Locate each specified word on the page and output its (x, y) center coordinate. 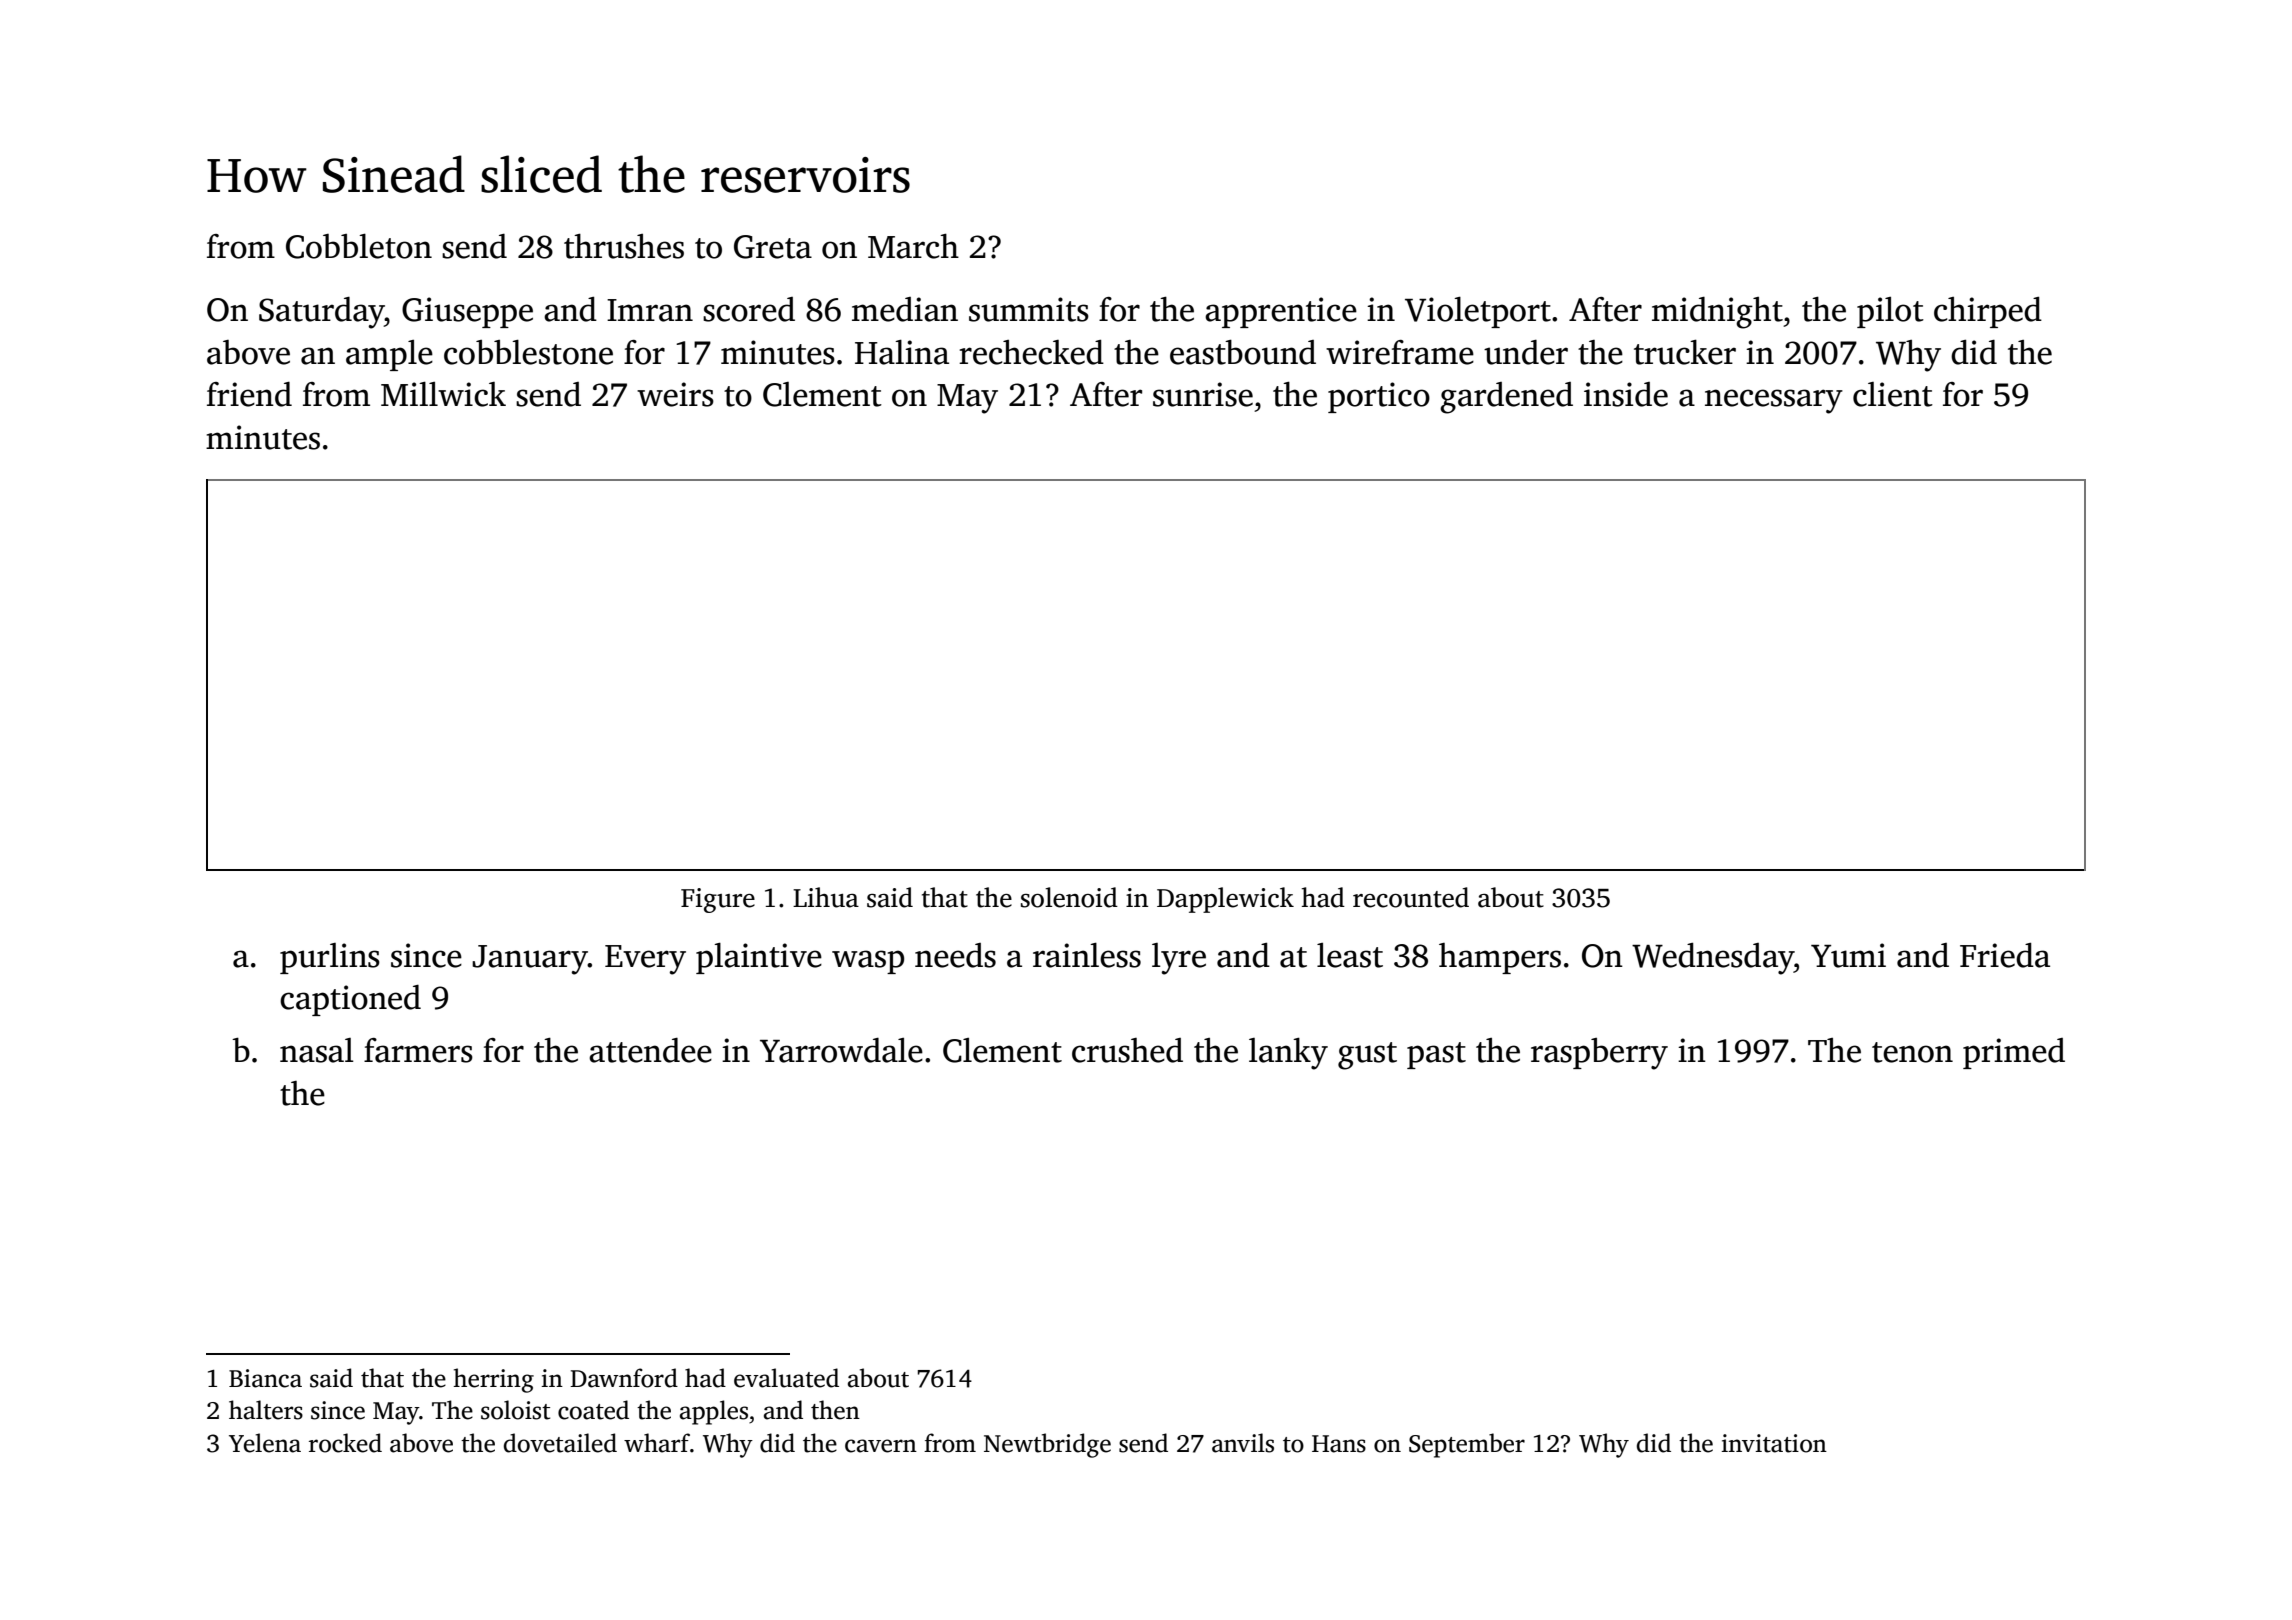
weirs (675, 394)
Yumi (1848, 955)
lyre (1179, 959)
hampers (1500, 958)
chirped (1988, 312)
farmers (418, 1050)
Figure (718, 900)
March (913, 246)
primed (2014, 1053)
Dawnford (624, 1378)
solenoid (1069, 897)
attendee (650, 1050)
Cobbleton (359, 246)
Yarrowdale (841, 1050)
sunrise (1203, 394)
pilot (1890, 312)
